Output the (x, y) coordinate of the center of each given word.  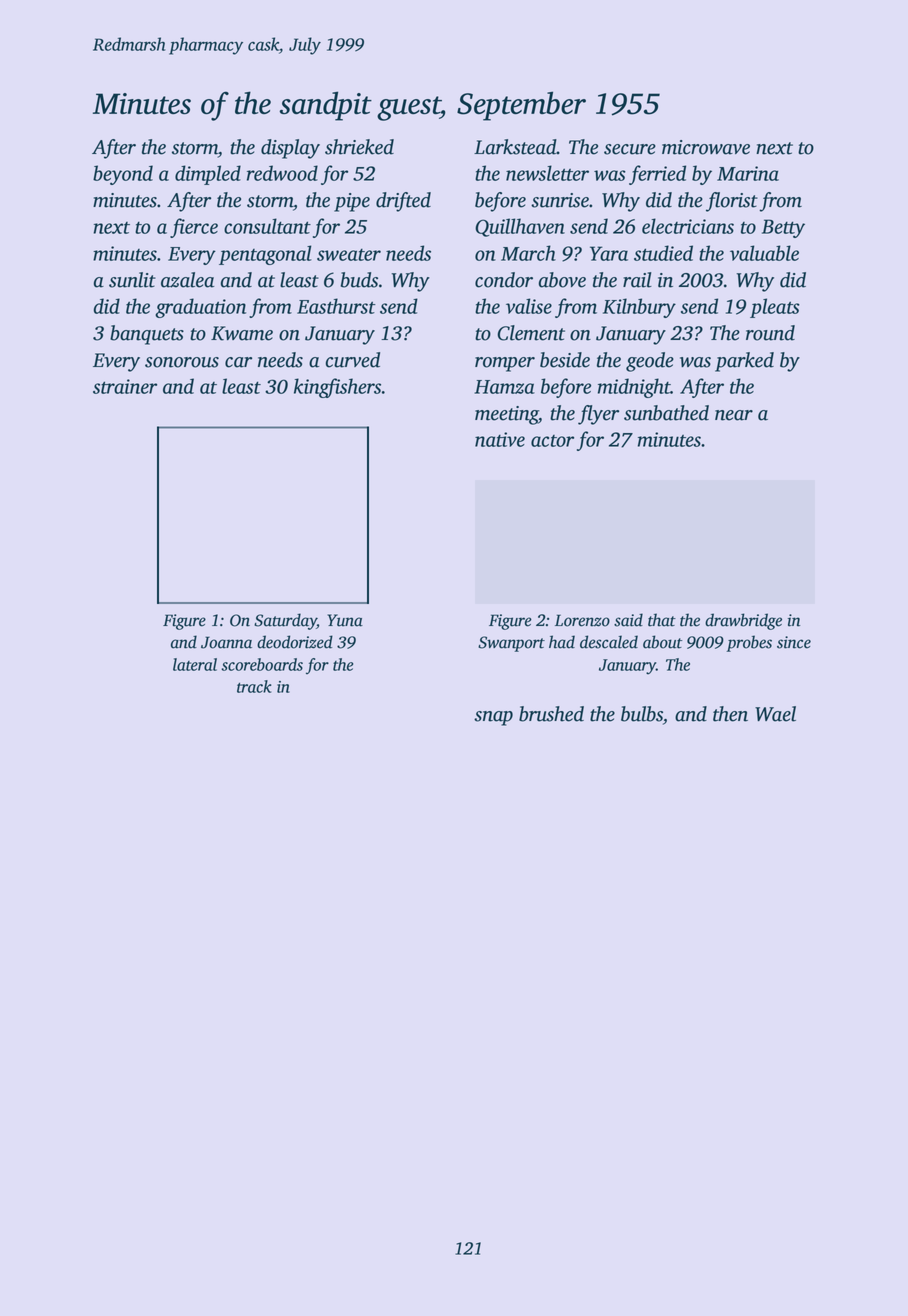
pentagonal (265, 255)
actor (552, 441)
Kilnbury (639, 308)
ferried (657, 175)
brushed (551, 714)
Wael (775, 714)
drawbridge (743, 621)
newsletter (547, 173)
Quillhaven (520, 227)
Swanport (511, 644)
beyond (123, 175)
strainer (125, 386)
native (500, 439)
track (254, 686)
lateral (195, 664)
